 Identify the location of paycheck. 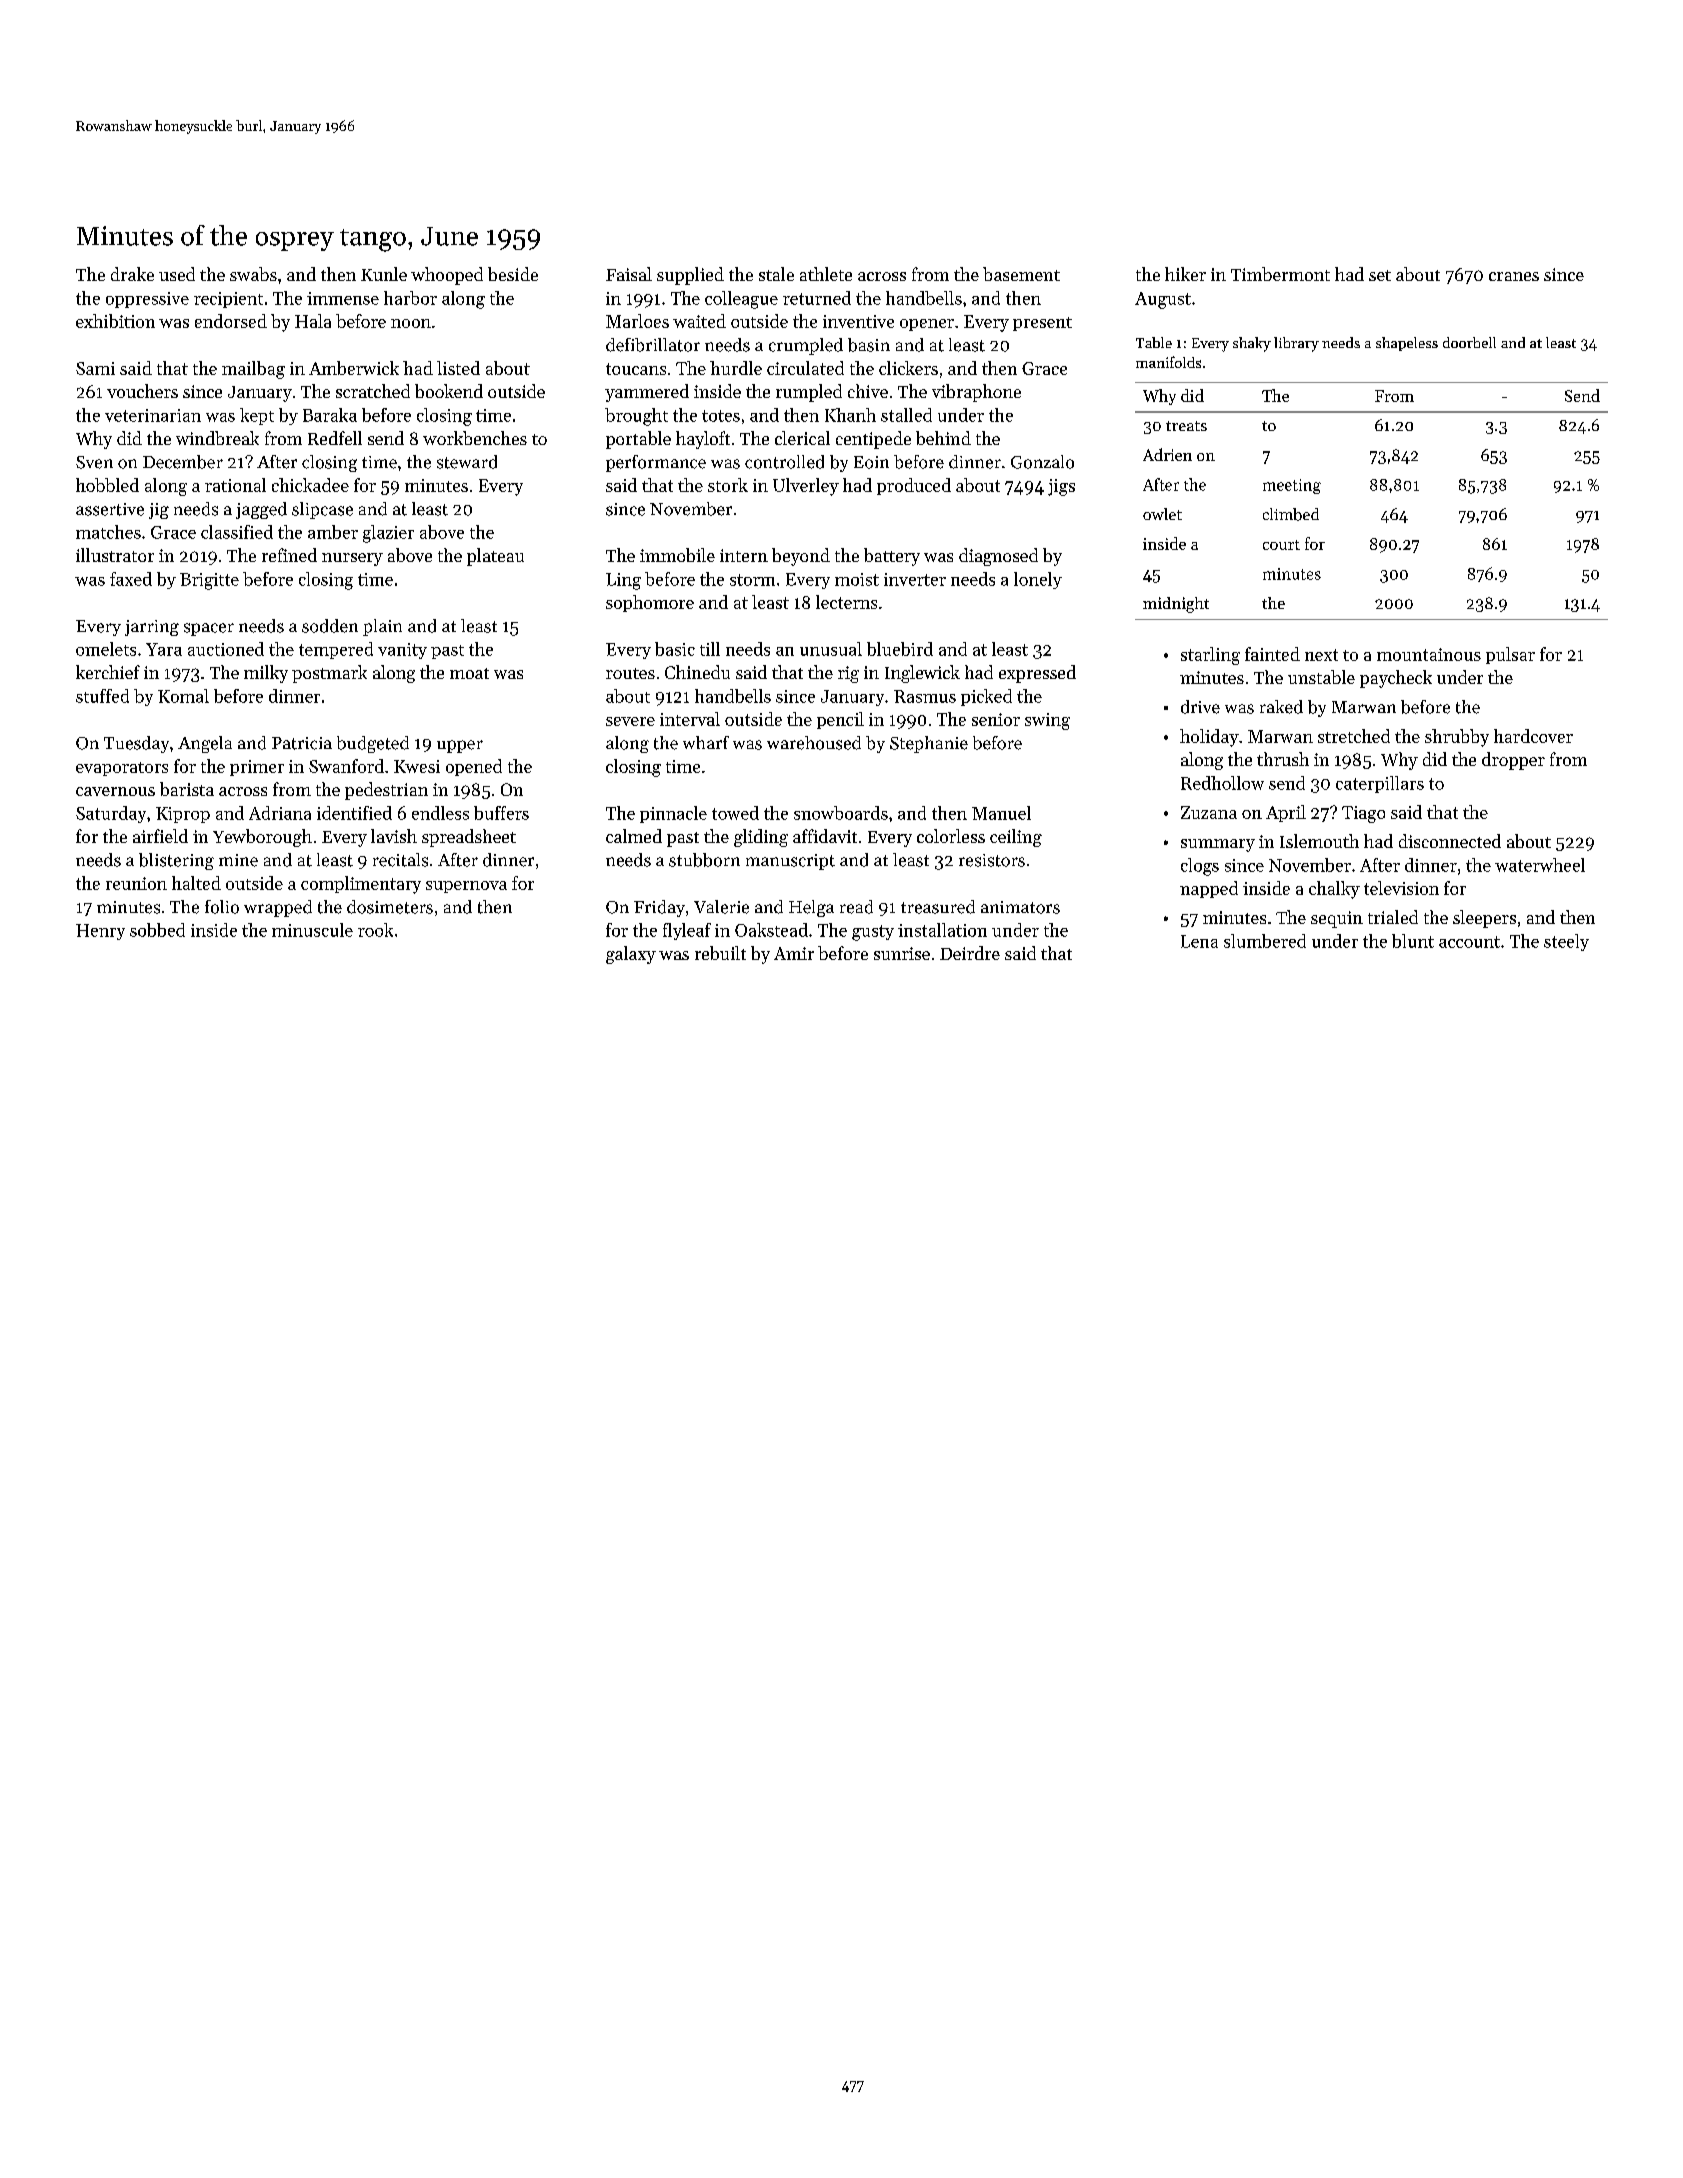
(1396, 679).
